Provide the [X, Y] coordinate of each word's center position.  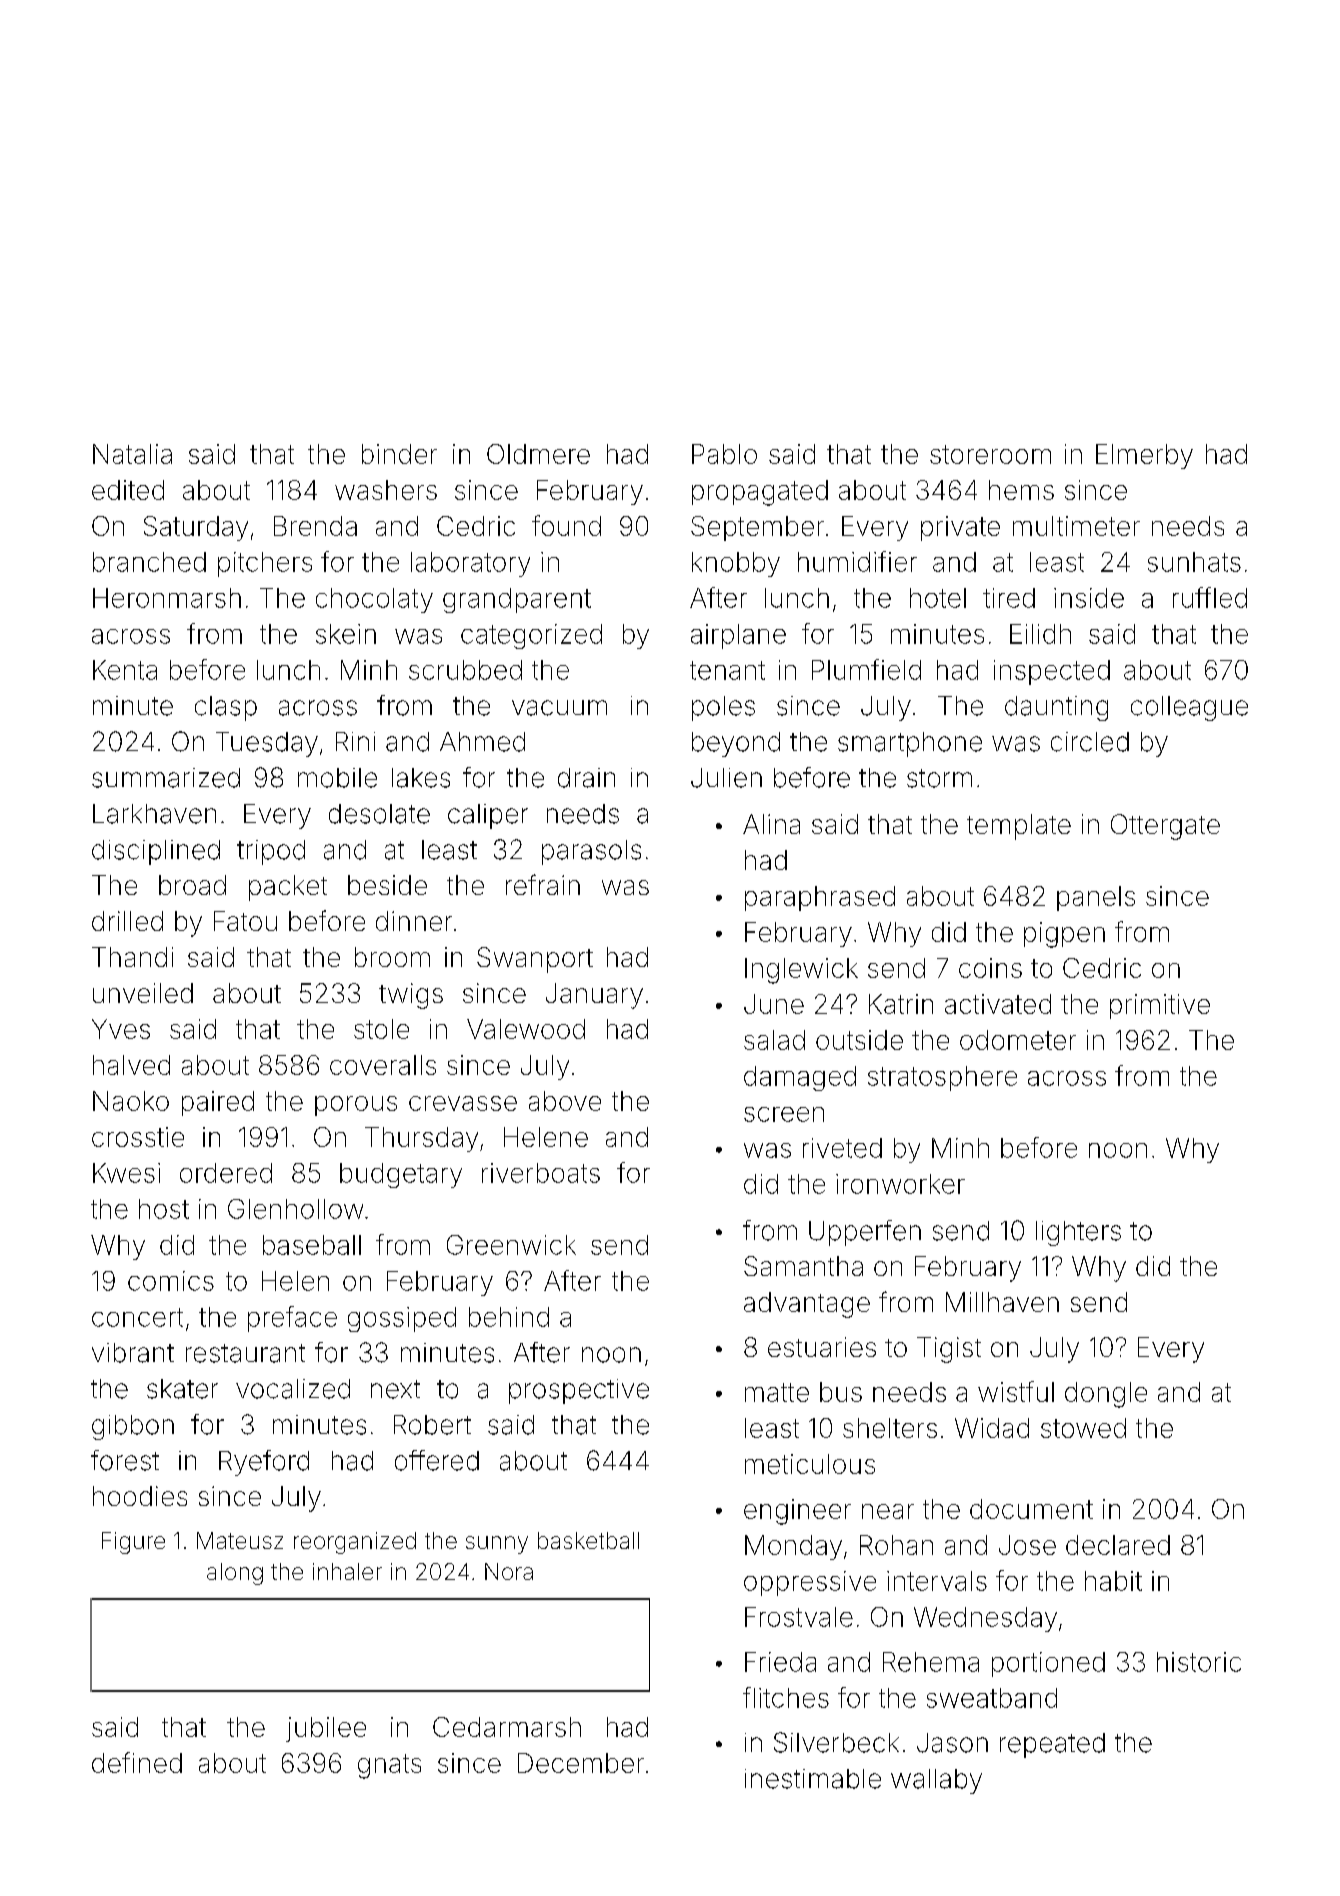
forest [125, 1460]
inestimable [813, 1779]
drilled [127, 921]
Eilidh [1040, 634]
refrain [543, 884]
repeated [1052, 1745]
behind [509, 1317]
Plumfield [866, 669]
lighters [1078, 1233]
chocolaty [374, 600]
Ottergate [1165, 827]
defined [137, 1762]
